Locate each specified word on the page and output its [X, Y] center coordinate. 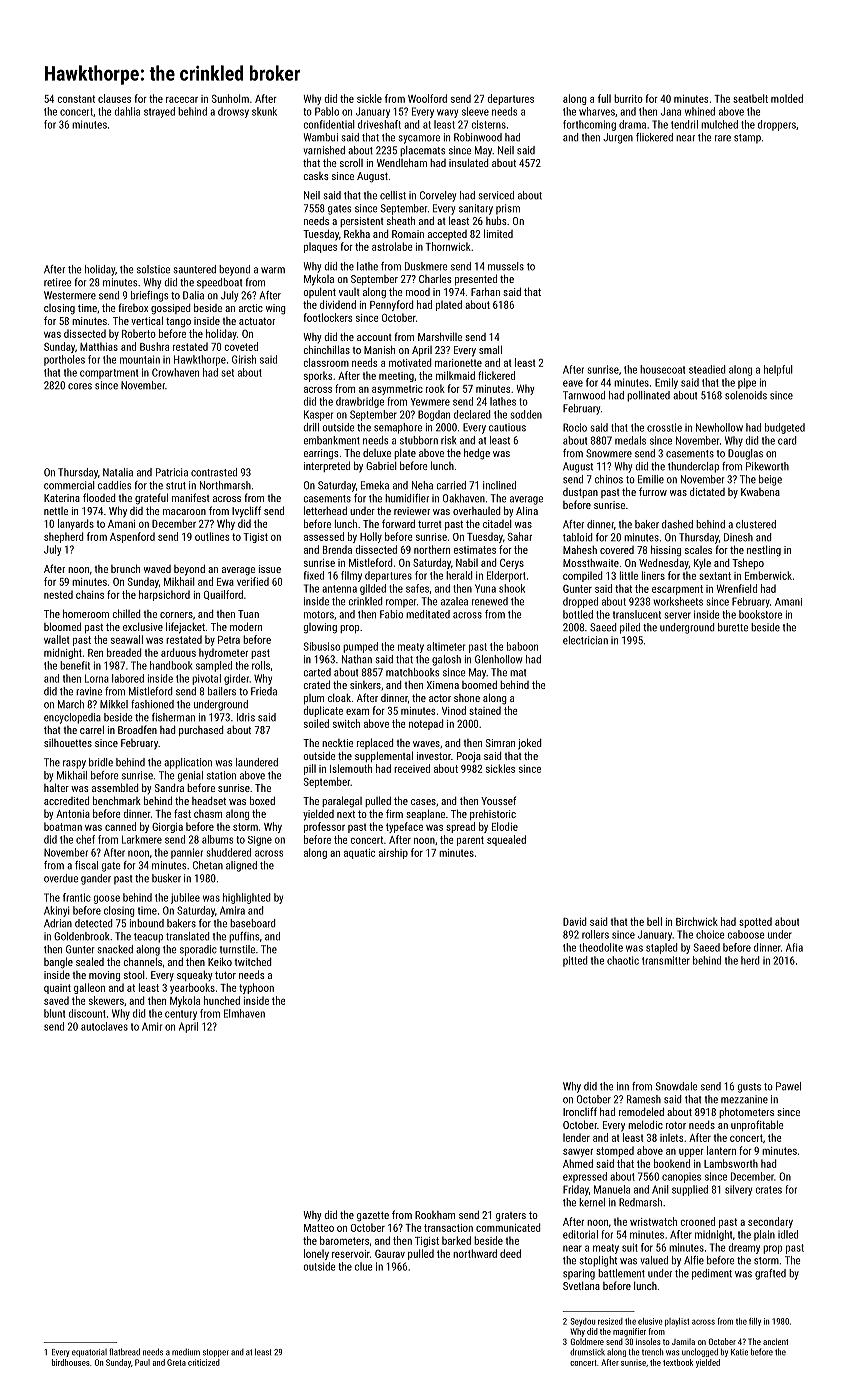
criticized [204, 1362]
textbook [678, 1362]
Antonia [73, 814]
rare [723, 138]
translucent [637, 614]
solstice [153, 269]
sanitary [476, 209]
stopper [216, 1353]
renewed [490, 601]
